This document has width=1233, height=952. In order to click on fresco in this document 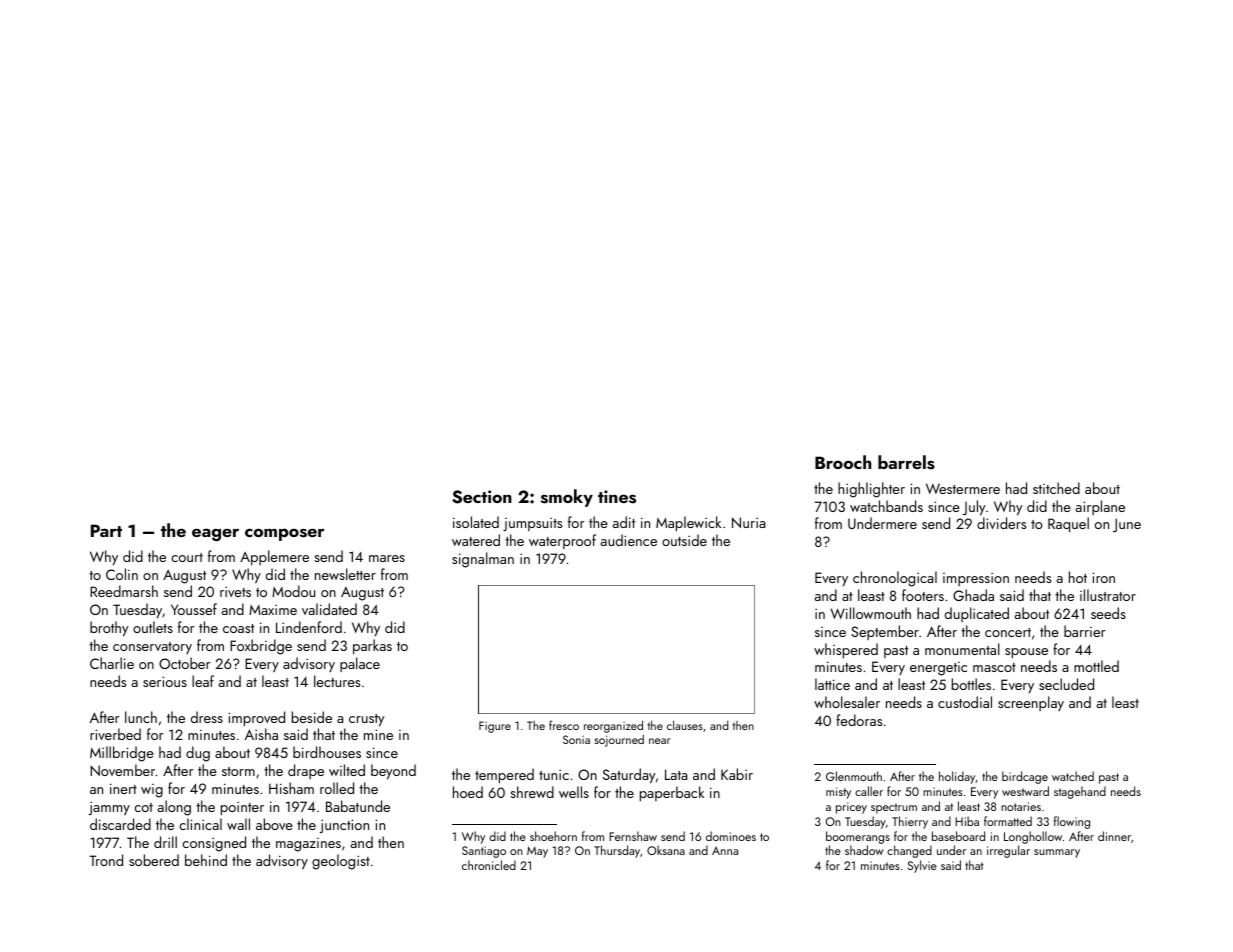, I will do `click(564, 725)`.
